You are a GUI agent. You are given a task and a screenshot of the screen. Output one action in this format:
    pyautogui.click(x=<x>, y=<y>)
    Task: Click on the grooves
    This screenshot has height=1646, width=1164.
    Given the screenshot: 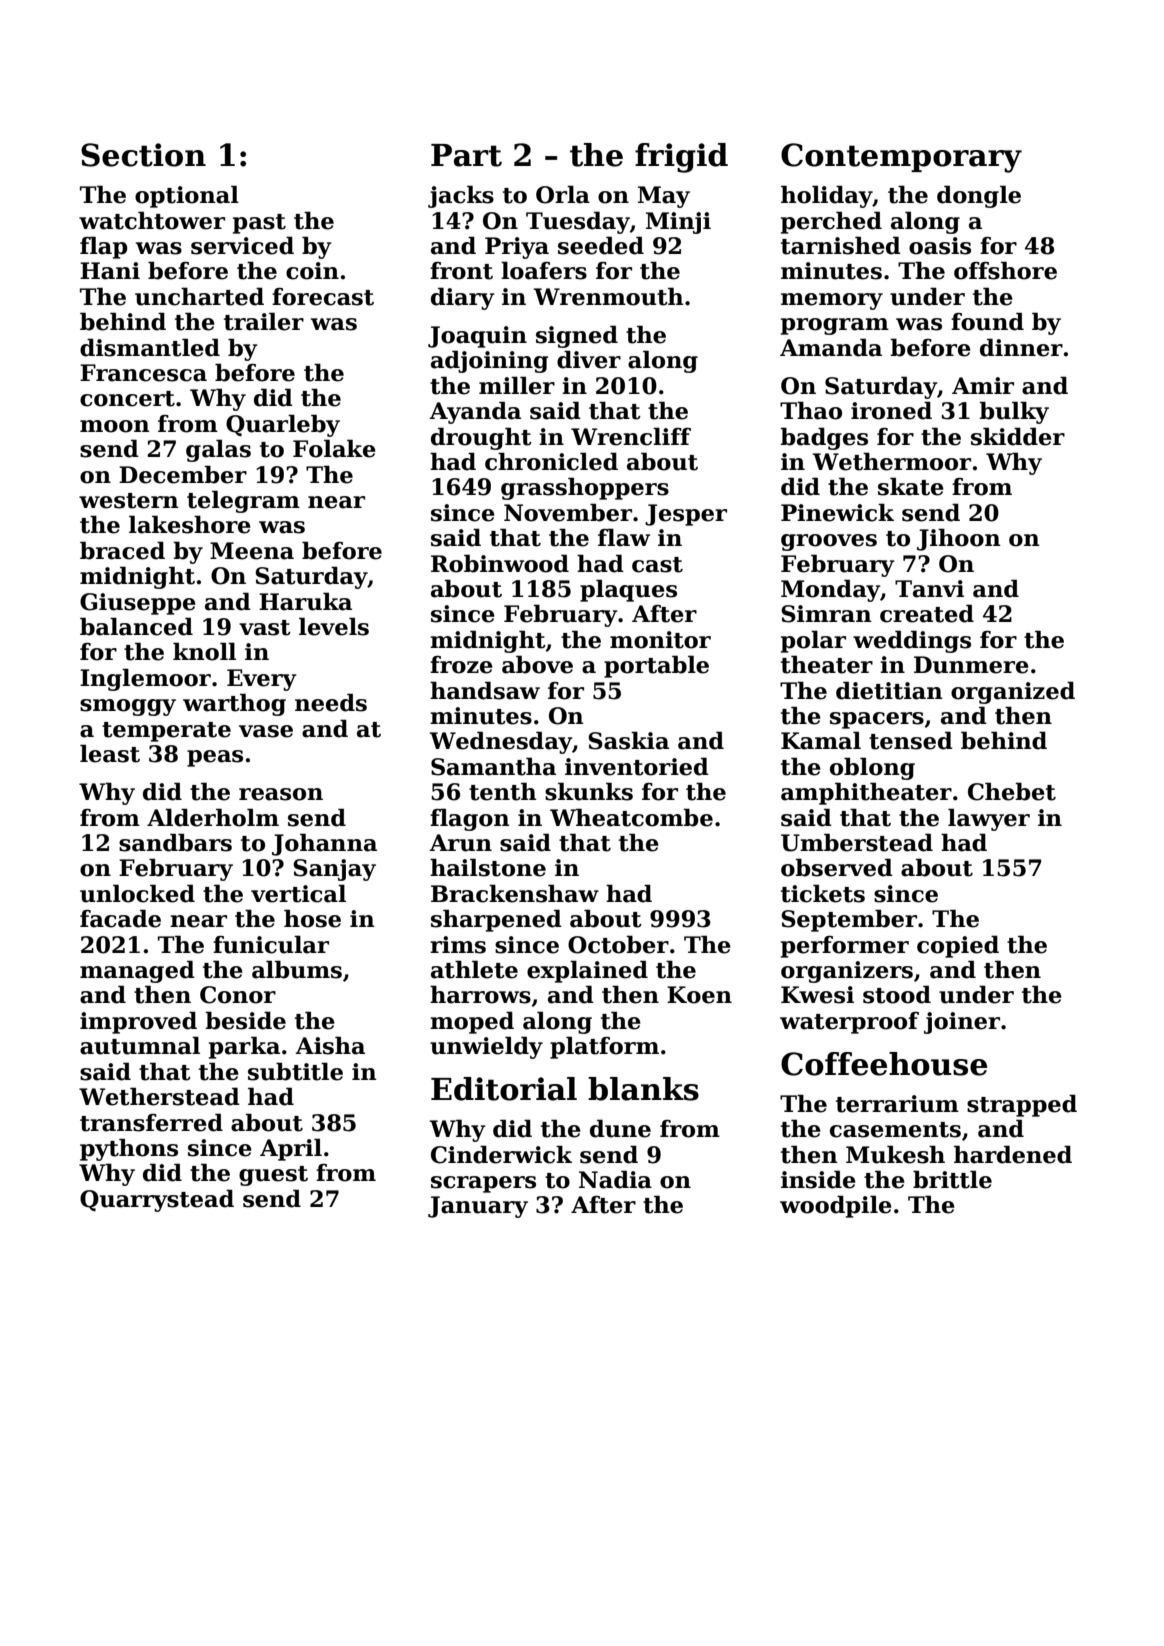 What is the action you would take?
    pyautogui.click(x=829, y=542)
